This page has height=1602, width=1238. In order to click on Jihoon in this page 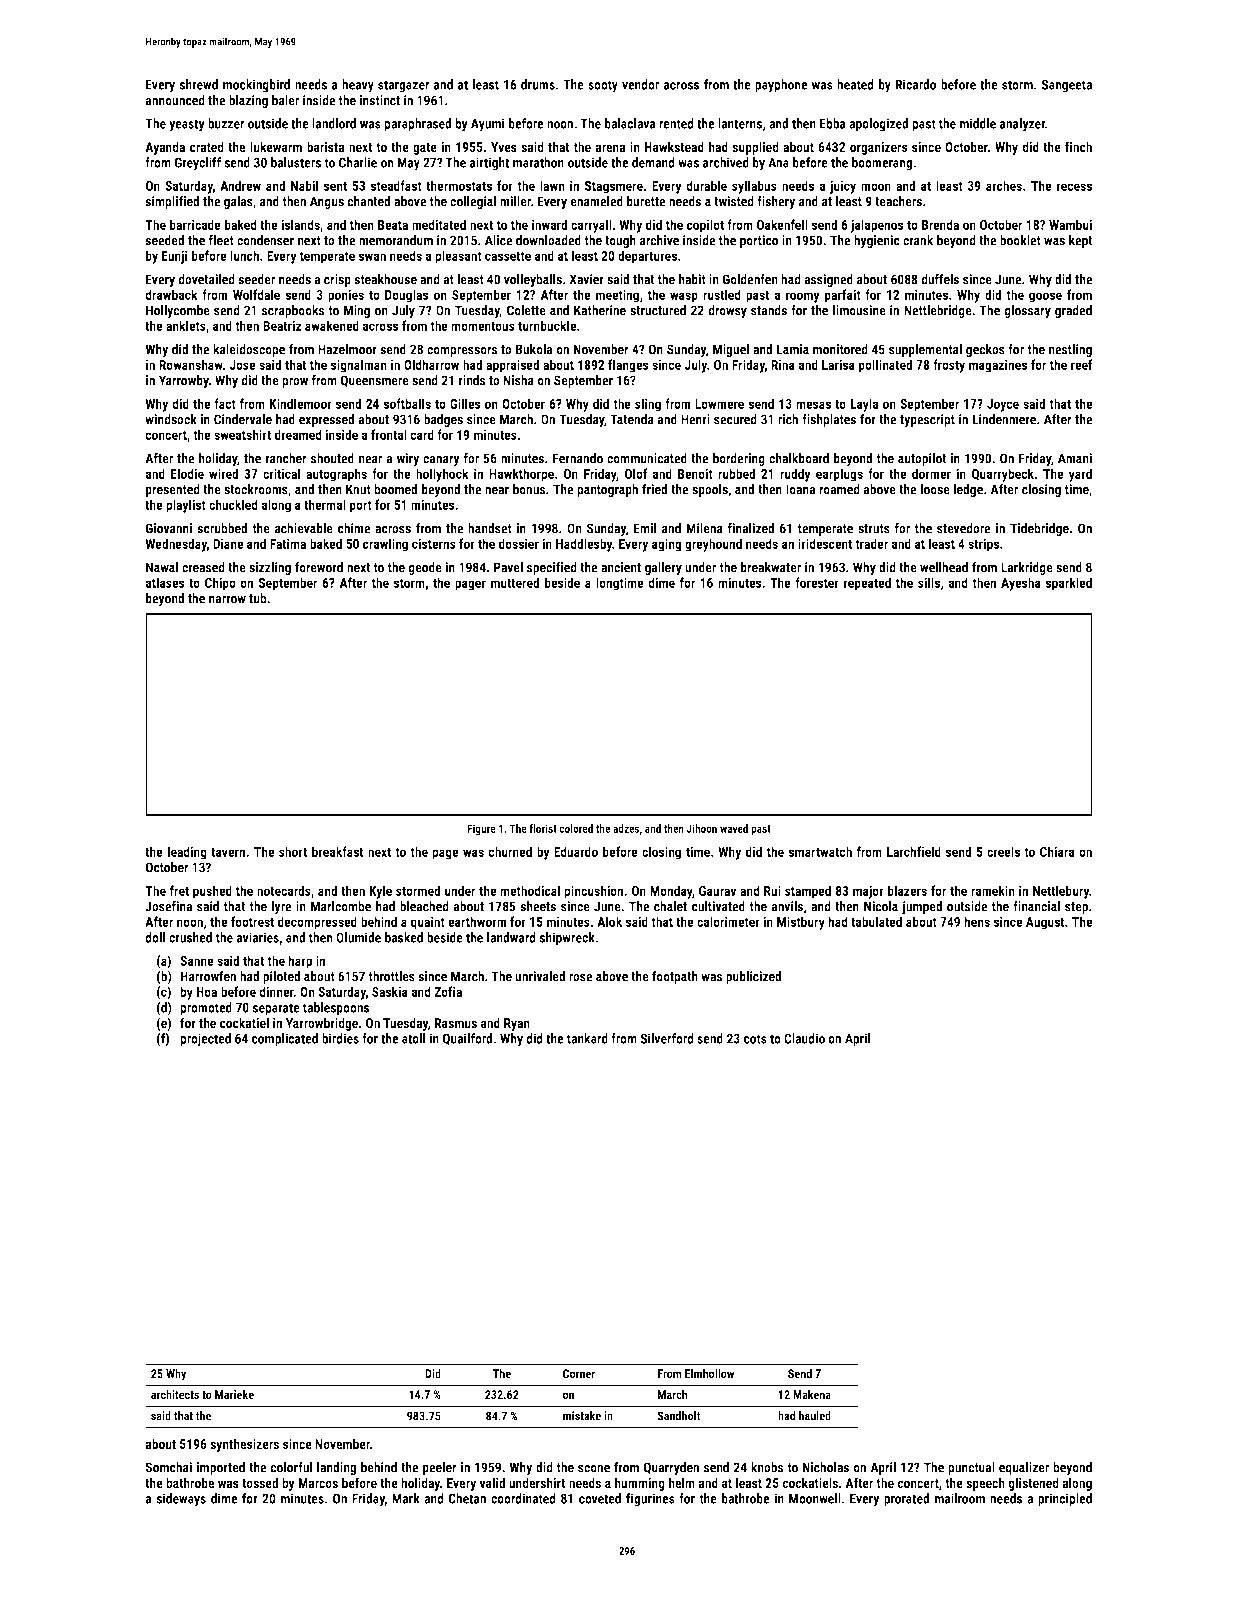, I will do `click(702, 828)`.
